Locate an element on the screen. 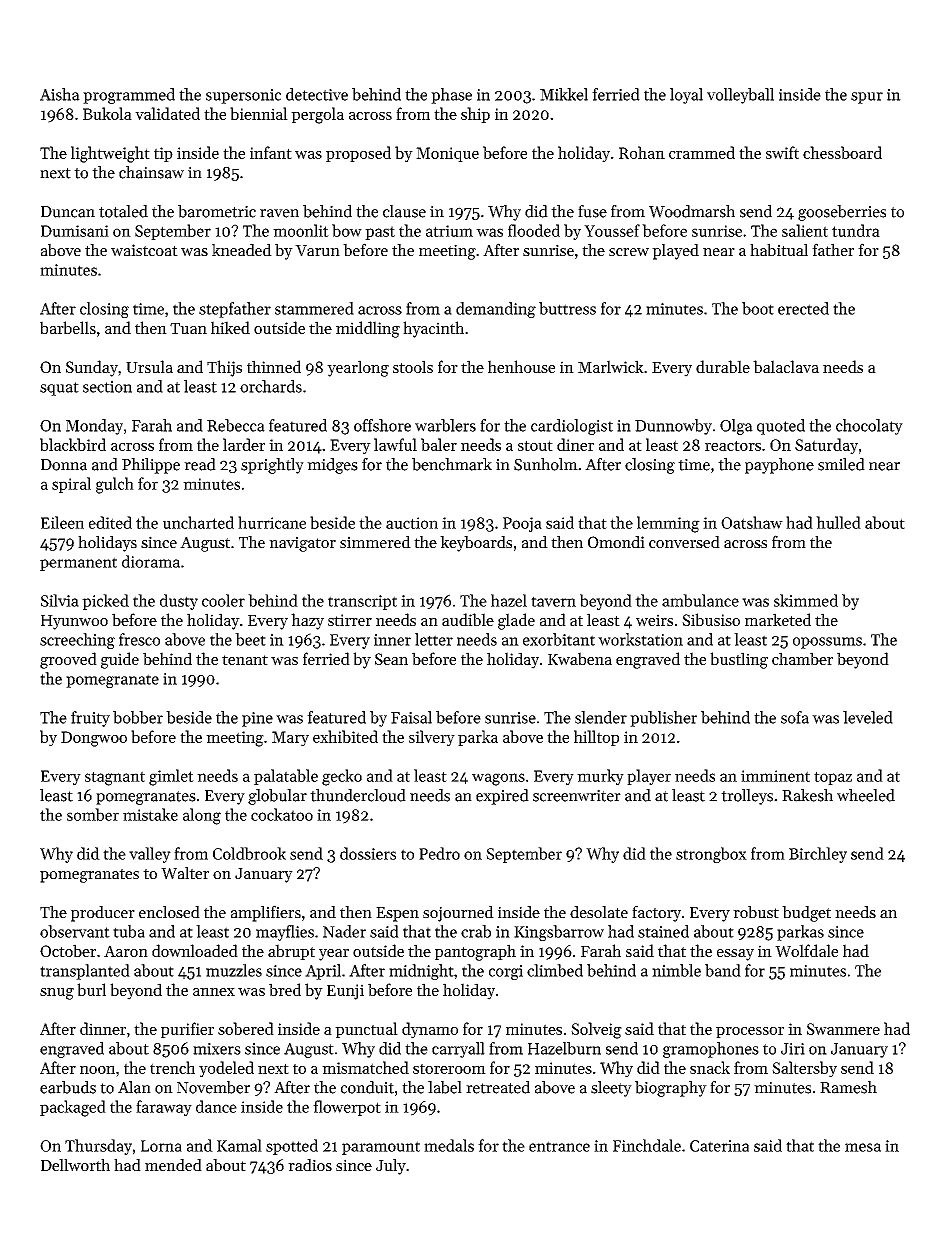 The height and width of the screenshot is (1233, 952). quoted is located at coordinates (781, 427).
